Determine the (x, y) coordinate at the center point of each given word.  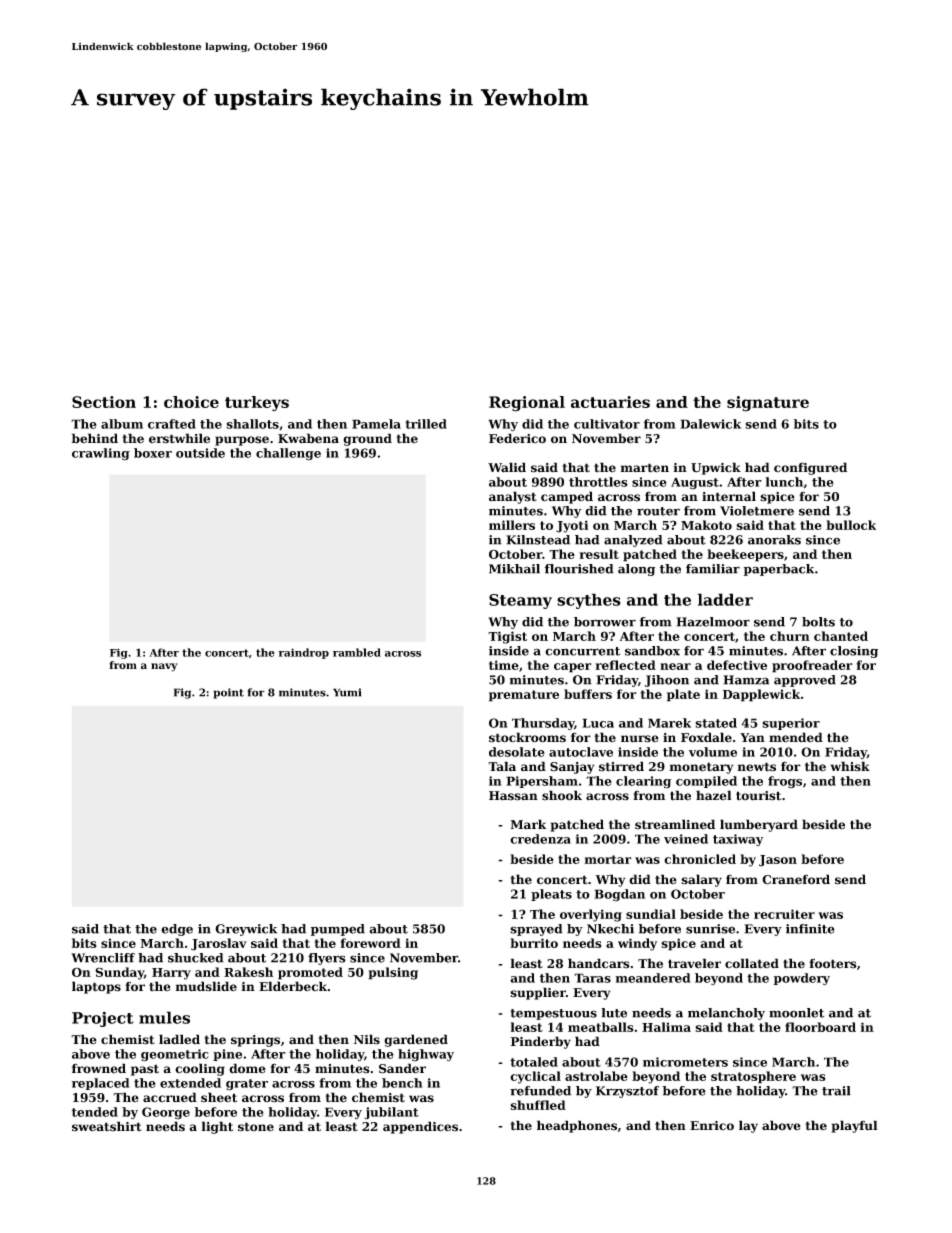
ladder (725, 599)
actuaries (610, 402)
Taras (592, 978)
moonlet (796, 1013)
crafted (172, 424)
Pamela (376, 424)
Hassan (513, 796)
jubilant (391, 1113)
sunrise (710, 929)
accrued (170, 1097)
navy (164, 667)
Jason (778, 861)
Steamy (520, 601)
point (228, 693)
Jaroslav (219, 944)
